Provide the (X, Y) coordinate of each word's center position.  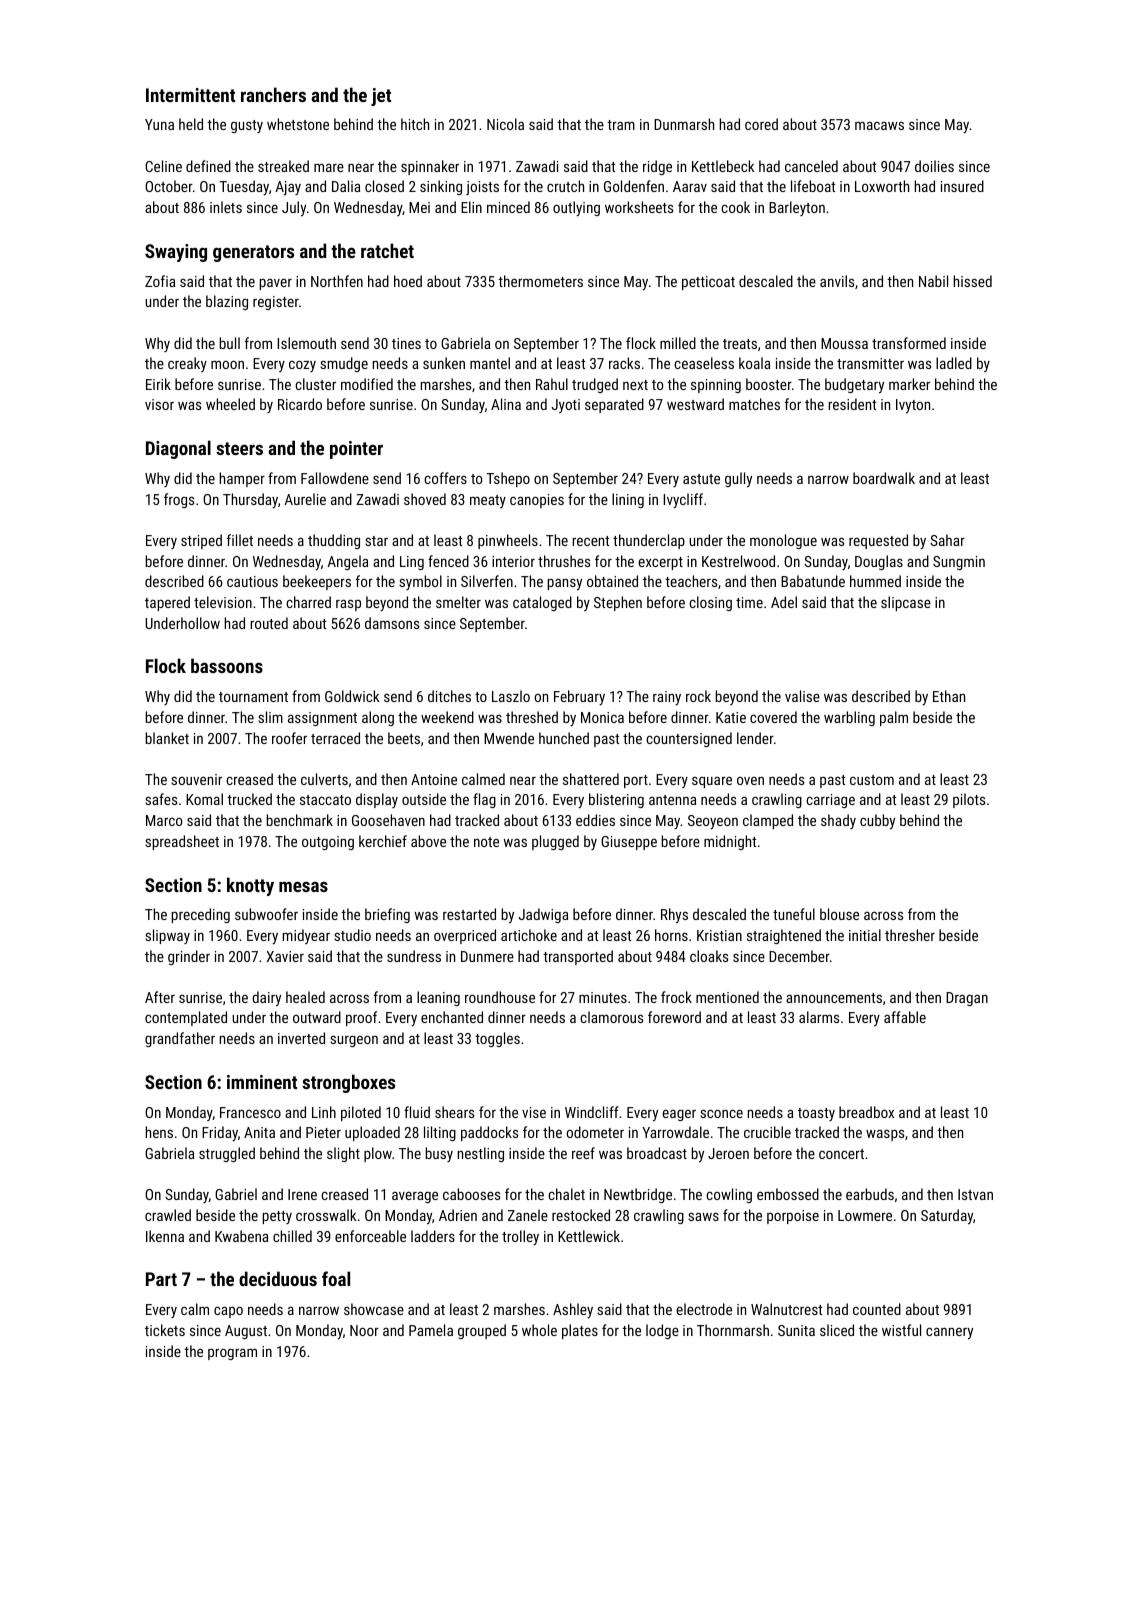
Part (161, 1279)
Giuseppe (629, 843)
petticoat (708, 283)
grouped (482, 1331)
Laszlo (511, 696)
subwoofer (266, 914)
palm (894, 718)
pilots (969, 800)
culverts (324, 779)
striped (201, 541)
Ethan (949, 696)
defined (208, 166)
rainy (667, 698)
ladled (954, 363)
